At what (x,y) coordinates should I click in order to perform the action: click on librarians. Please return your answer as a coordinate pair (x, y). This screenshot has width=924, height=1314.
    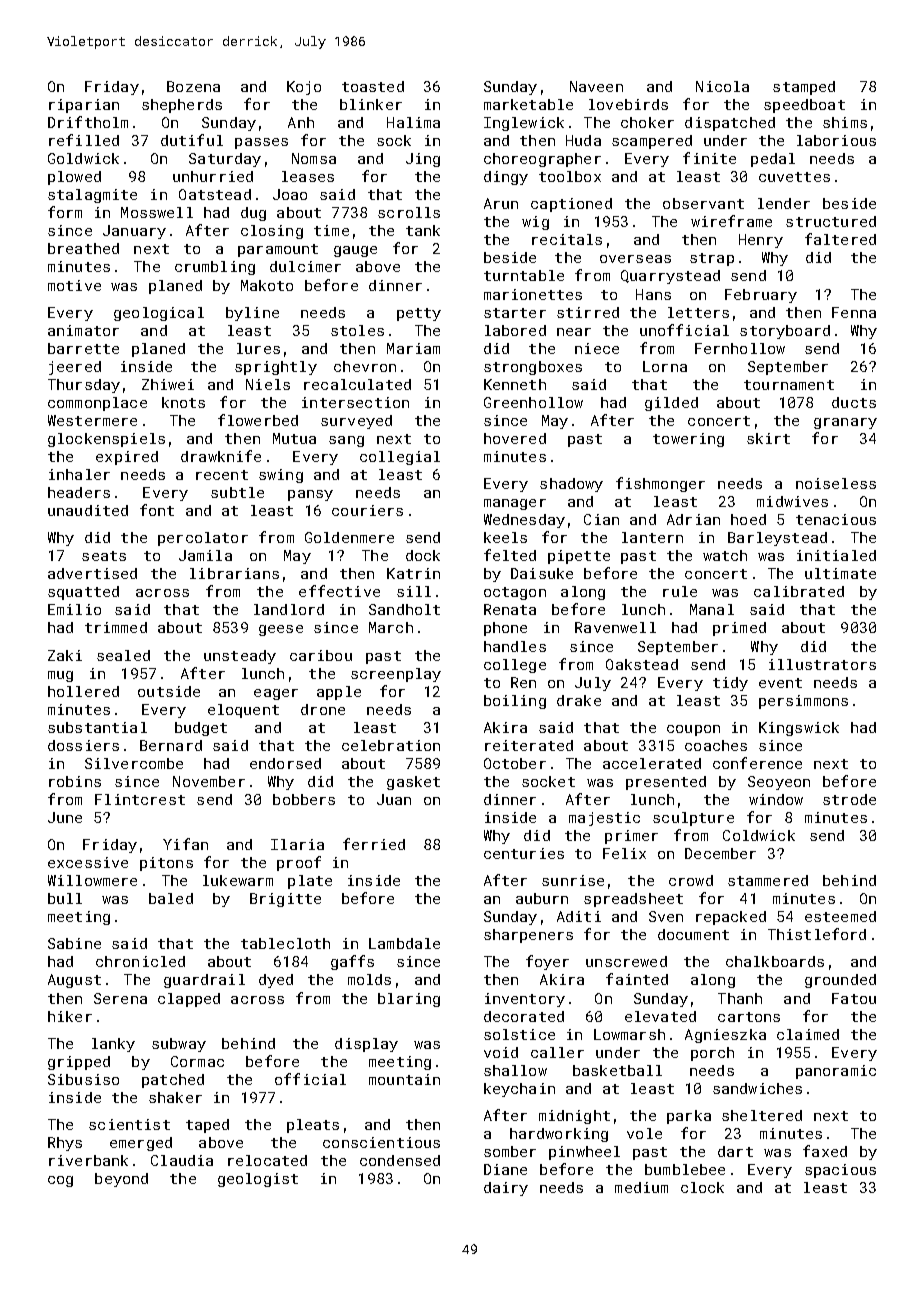
    Looking at the image, I should click on (234, 573).
